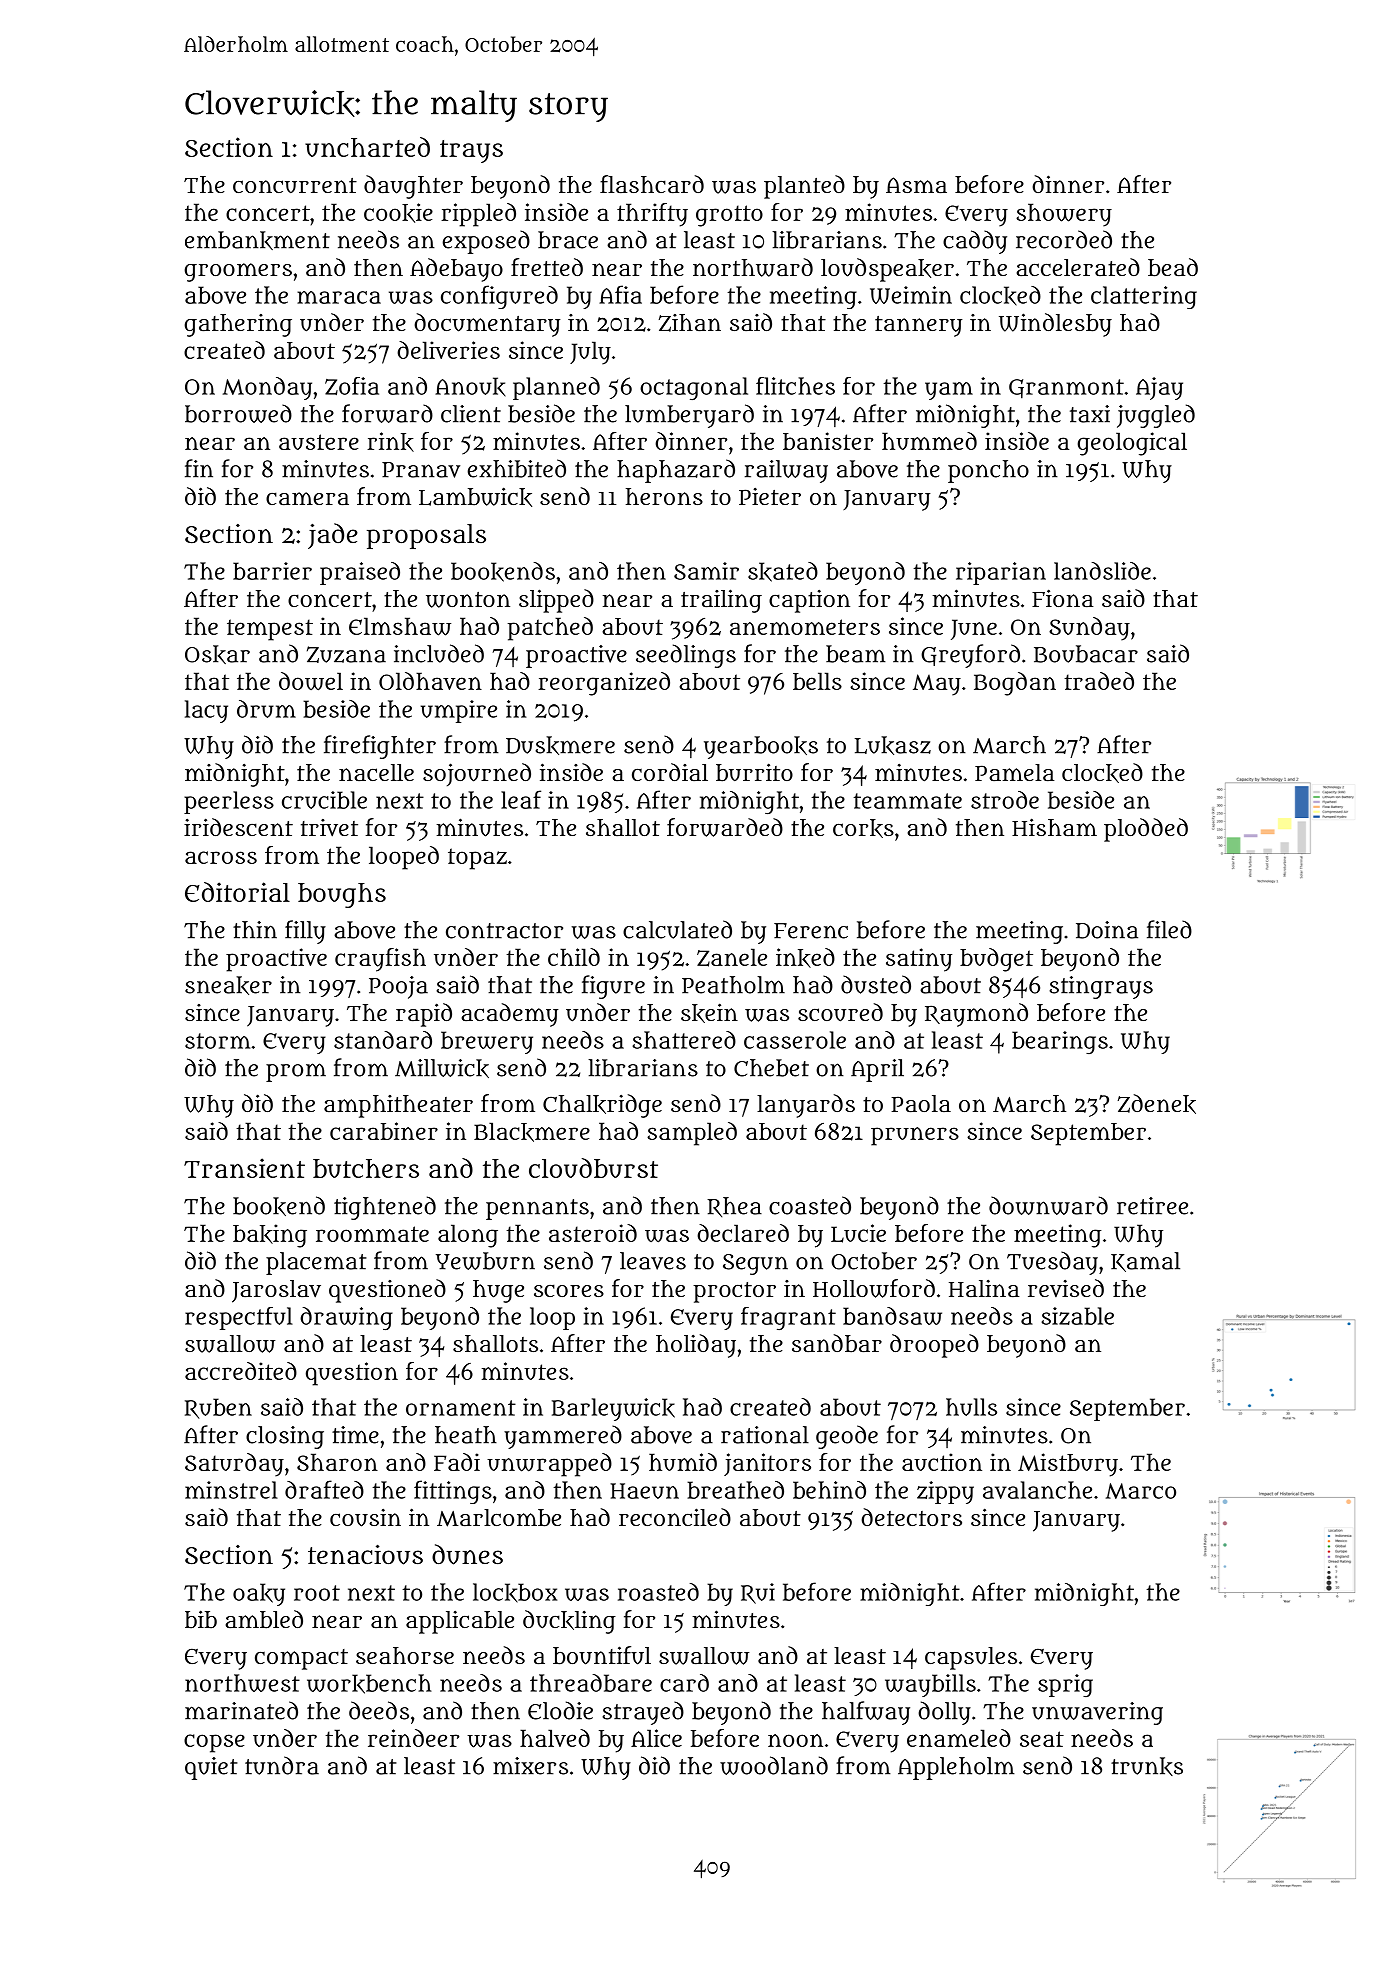  What do you see at coordinates (916, 185) in the screenshot?
I see `Asma` at bounding box center [916, 185].
